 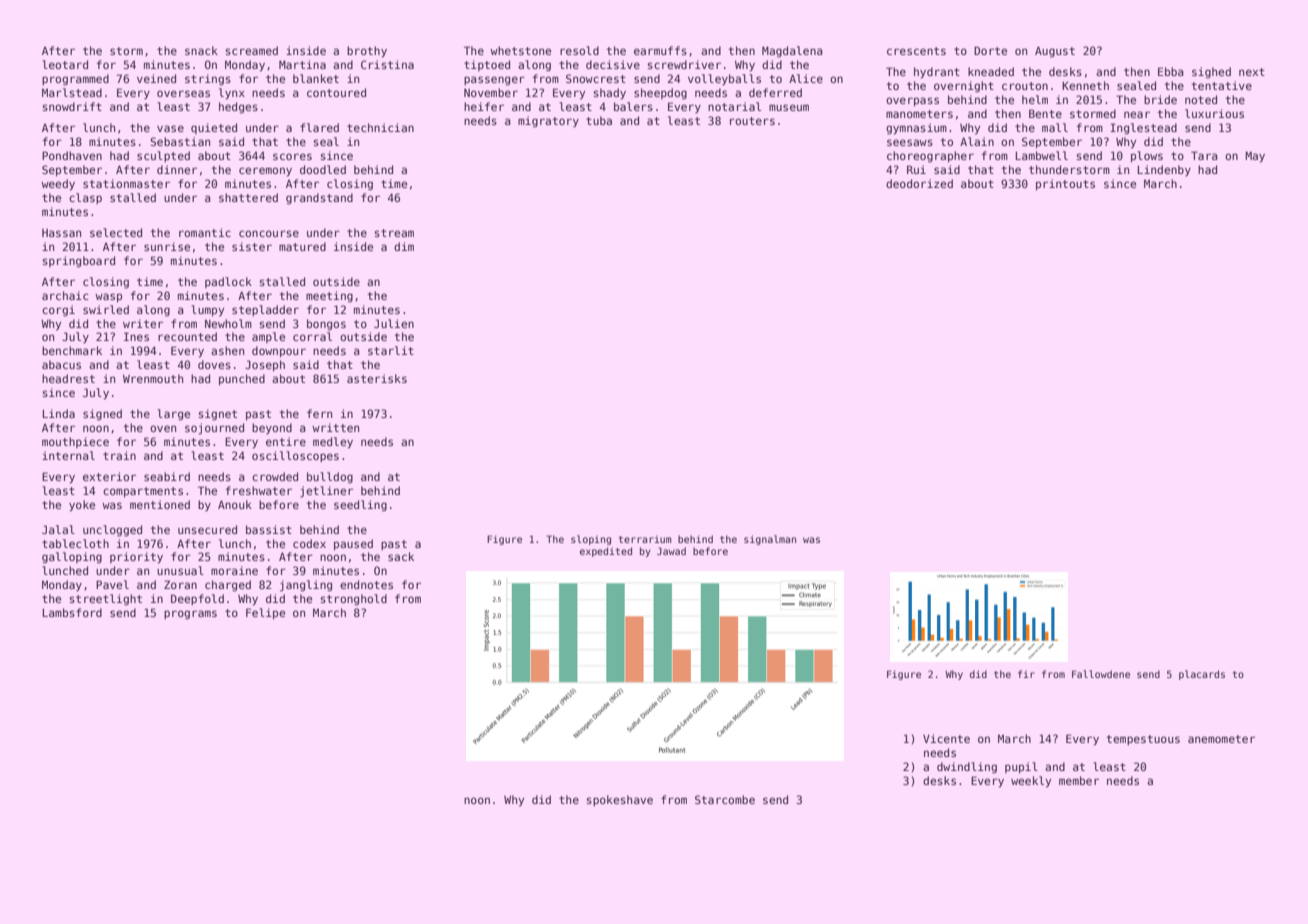 What do you see at coordinates (770, 540) in the image?
I see `signalman` at bounding box center [770, 540].
